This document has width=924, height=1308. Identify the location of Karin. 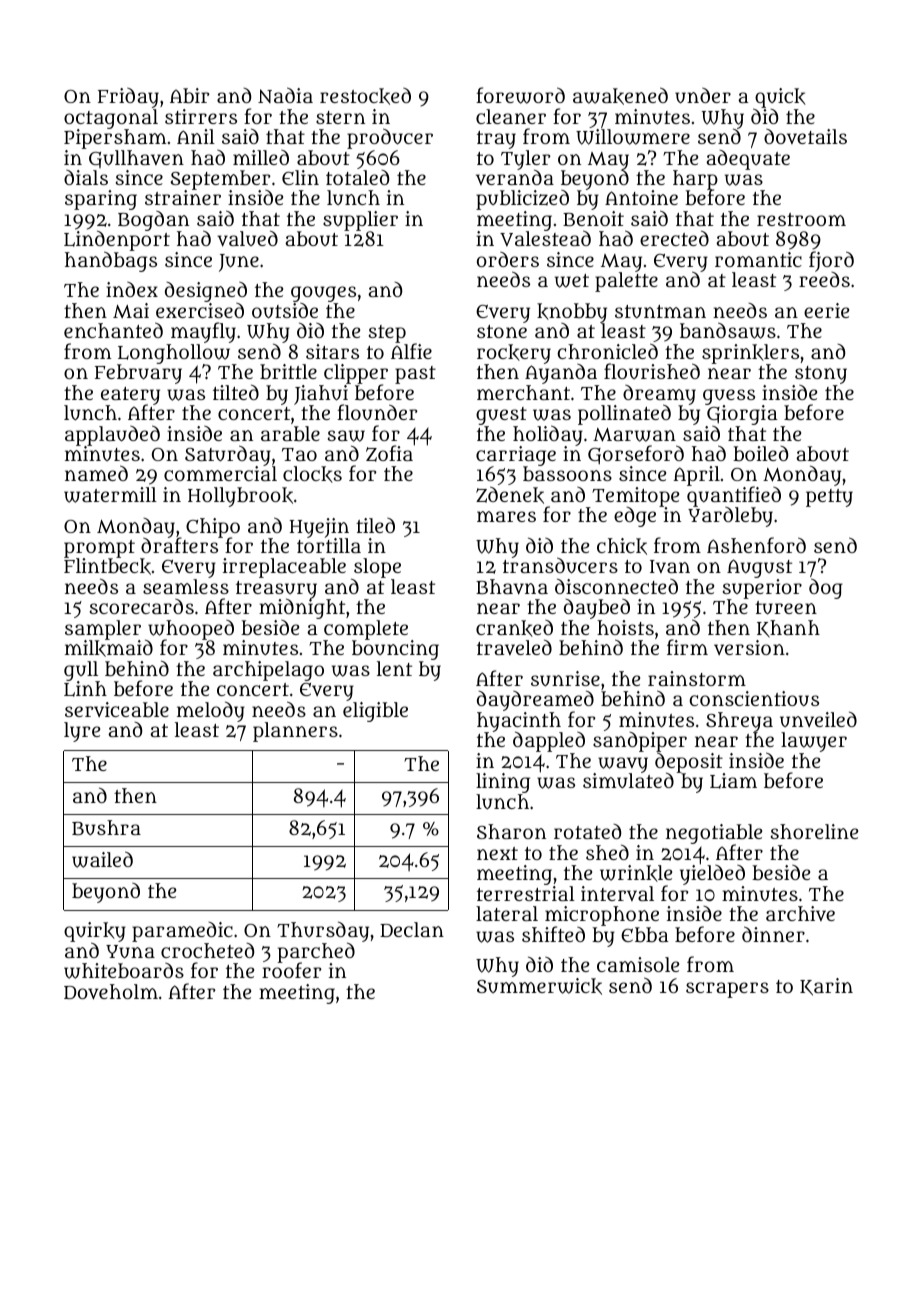
(826, 987).
